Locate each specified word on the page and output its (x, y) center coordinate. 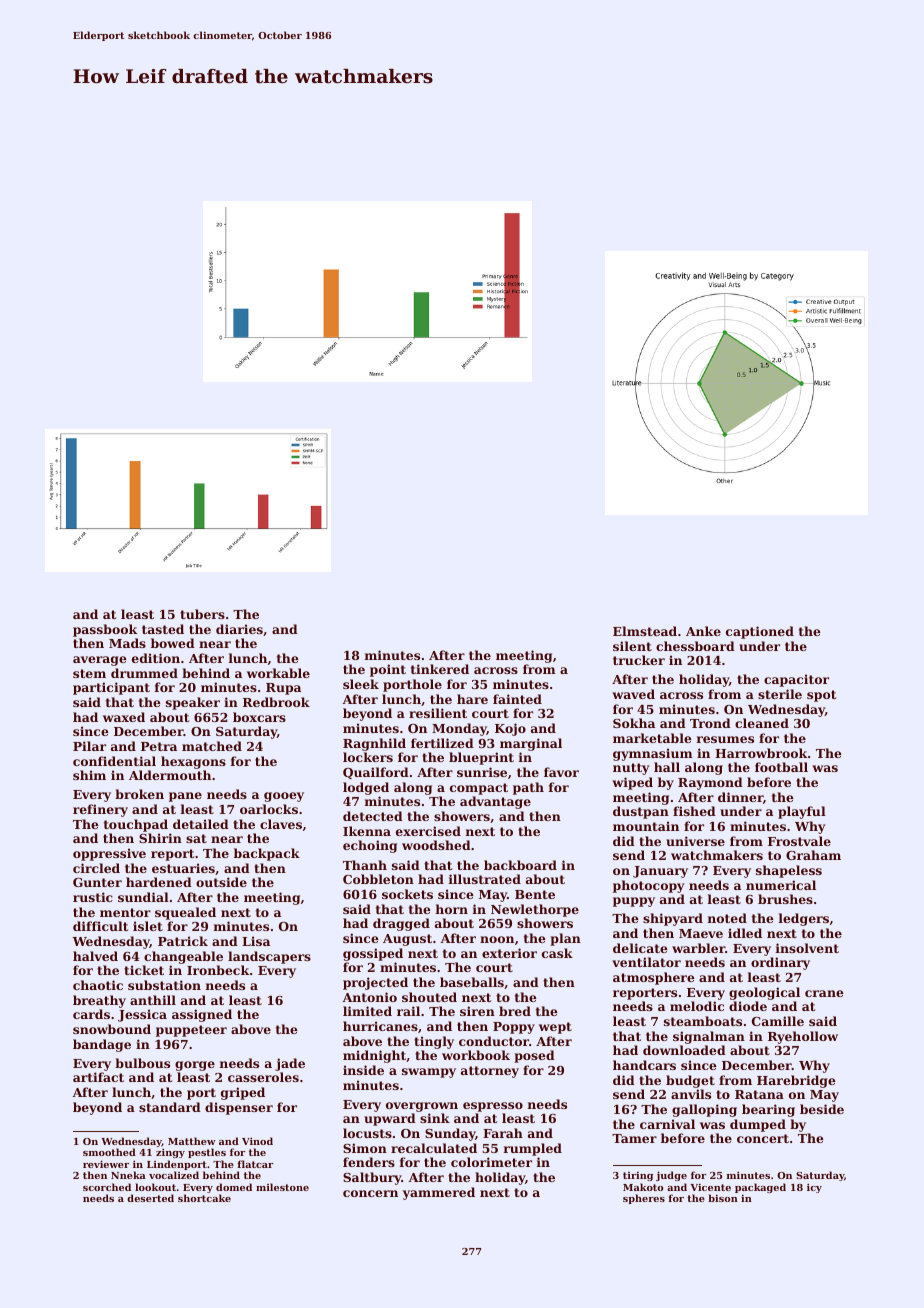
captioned (760, 632)
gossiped (373, 954)
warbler (698, 948)
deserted (150, 1198)
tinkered (440, 669)
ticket (144, 970)
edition (156, 658)
